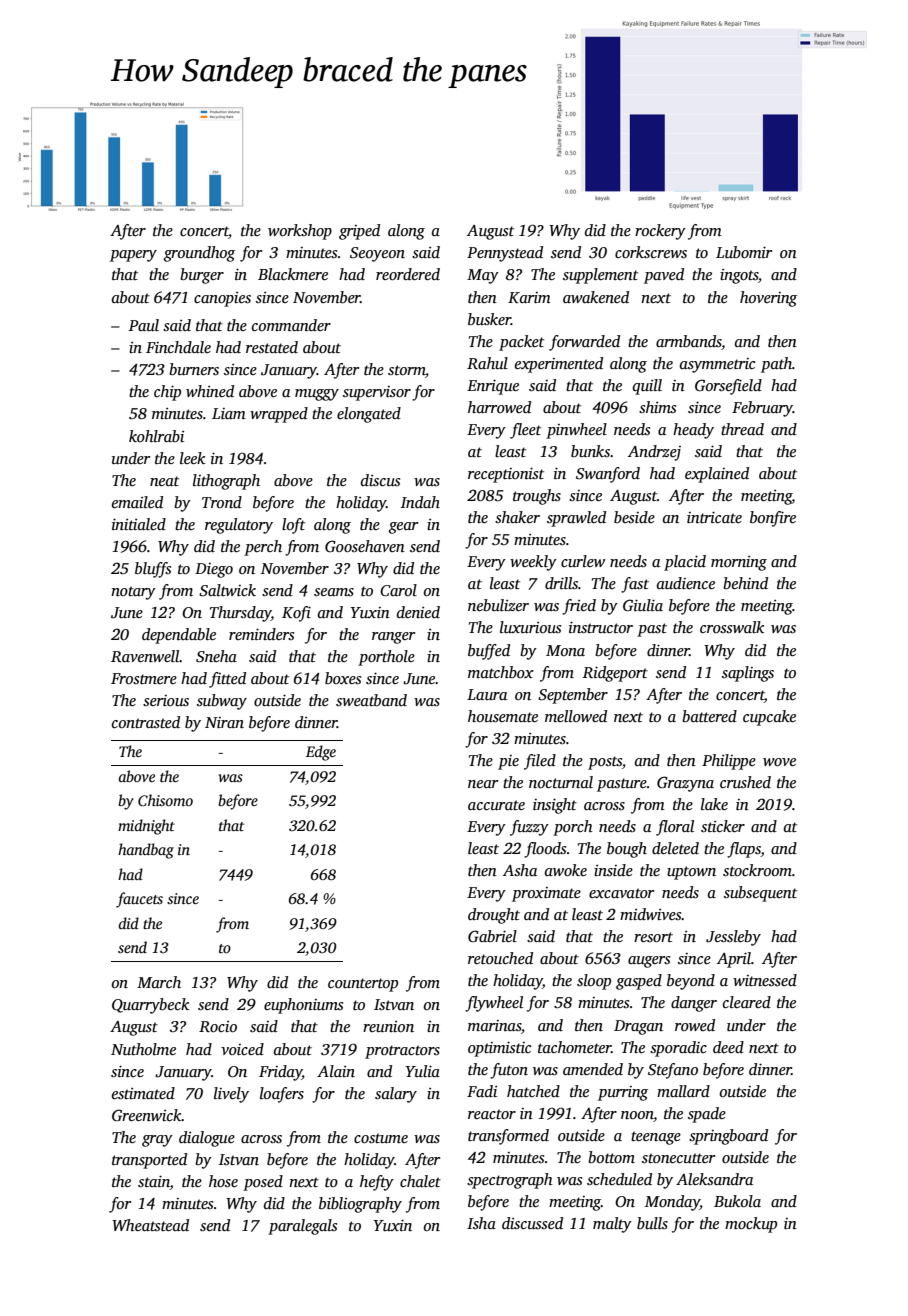 Image resolution: width=908 pixels, height=1316 pixels. What do you see at coordinates (660, 232) in the document?
I see `rockery` at bounding box center [660, 232].
